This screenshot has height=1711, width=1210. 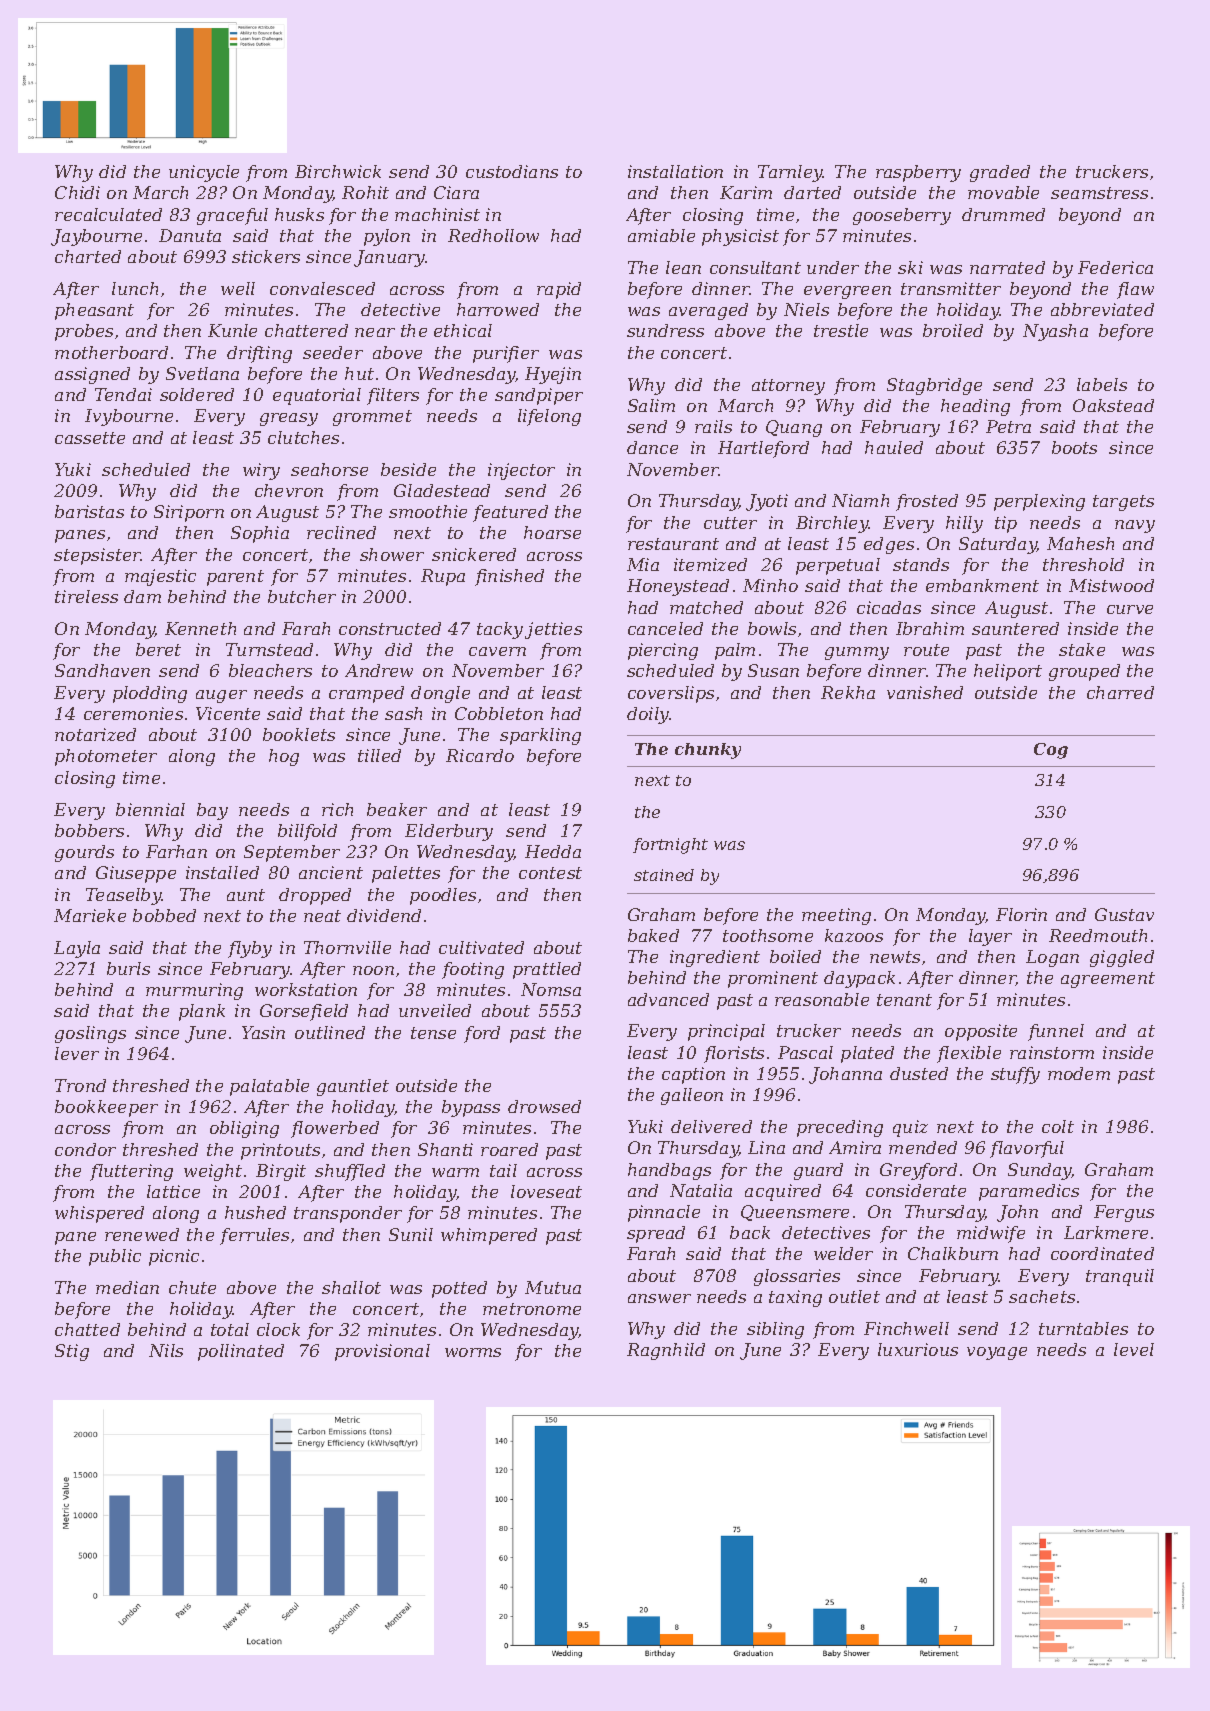 What do you see at coordinates (190, 235) in the screenshot?
I see `Danuta` at bounding box center [190, 235].
